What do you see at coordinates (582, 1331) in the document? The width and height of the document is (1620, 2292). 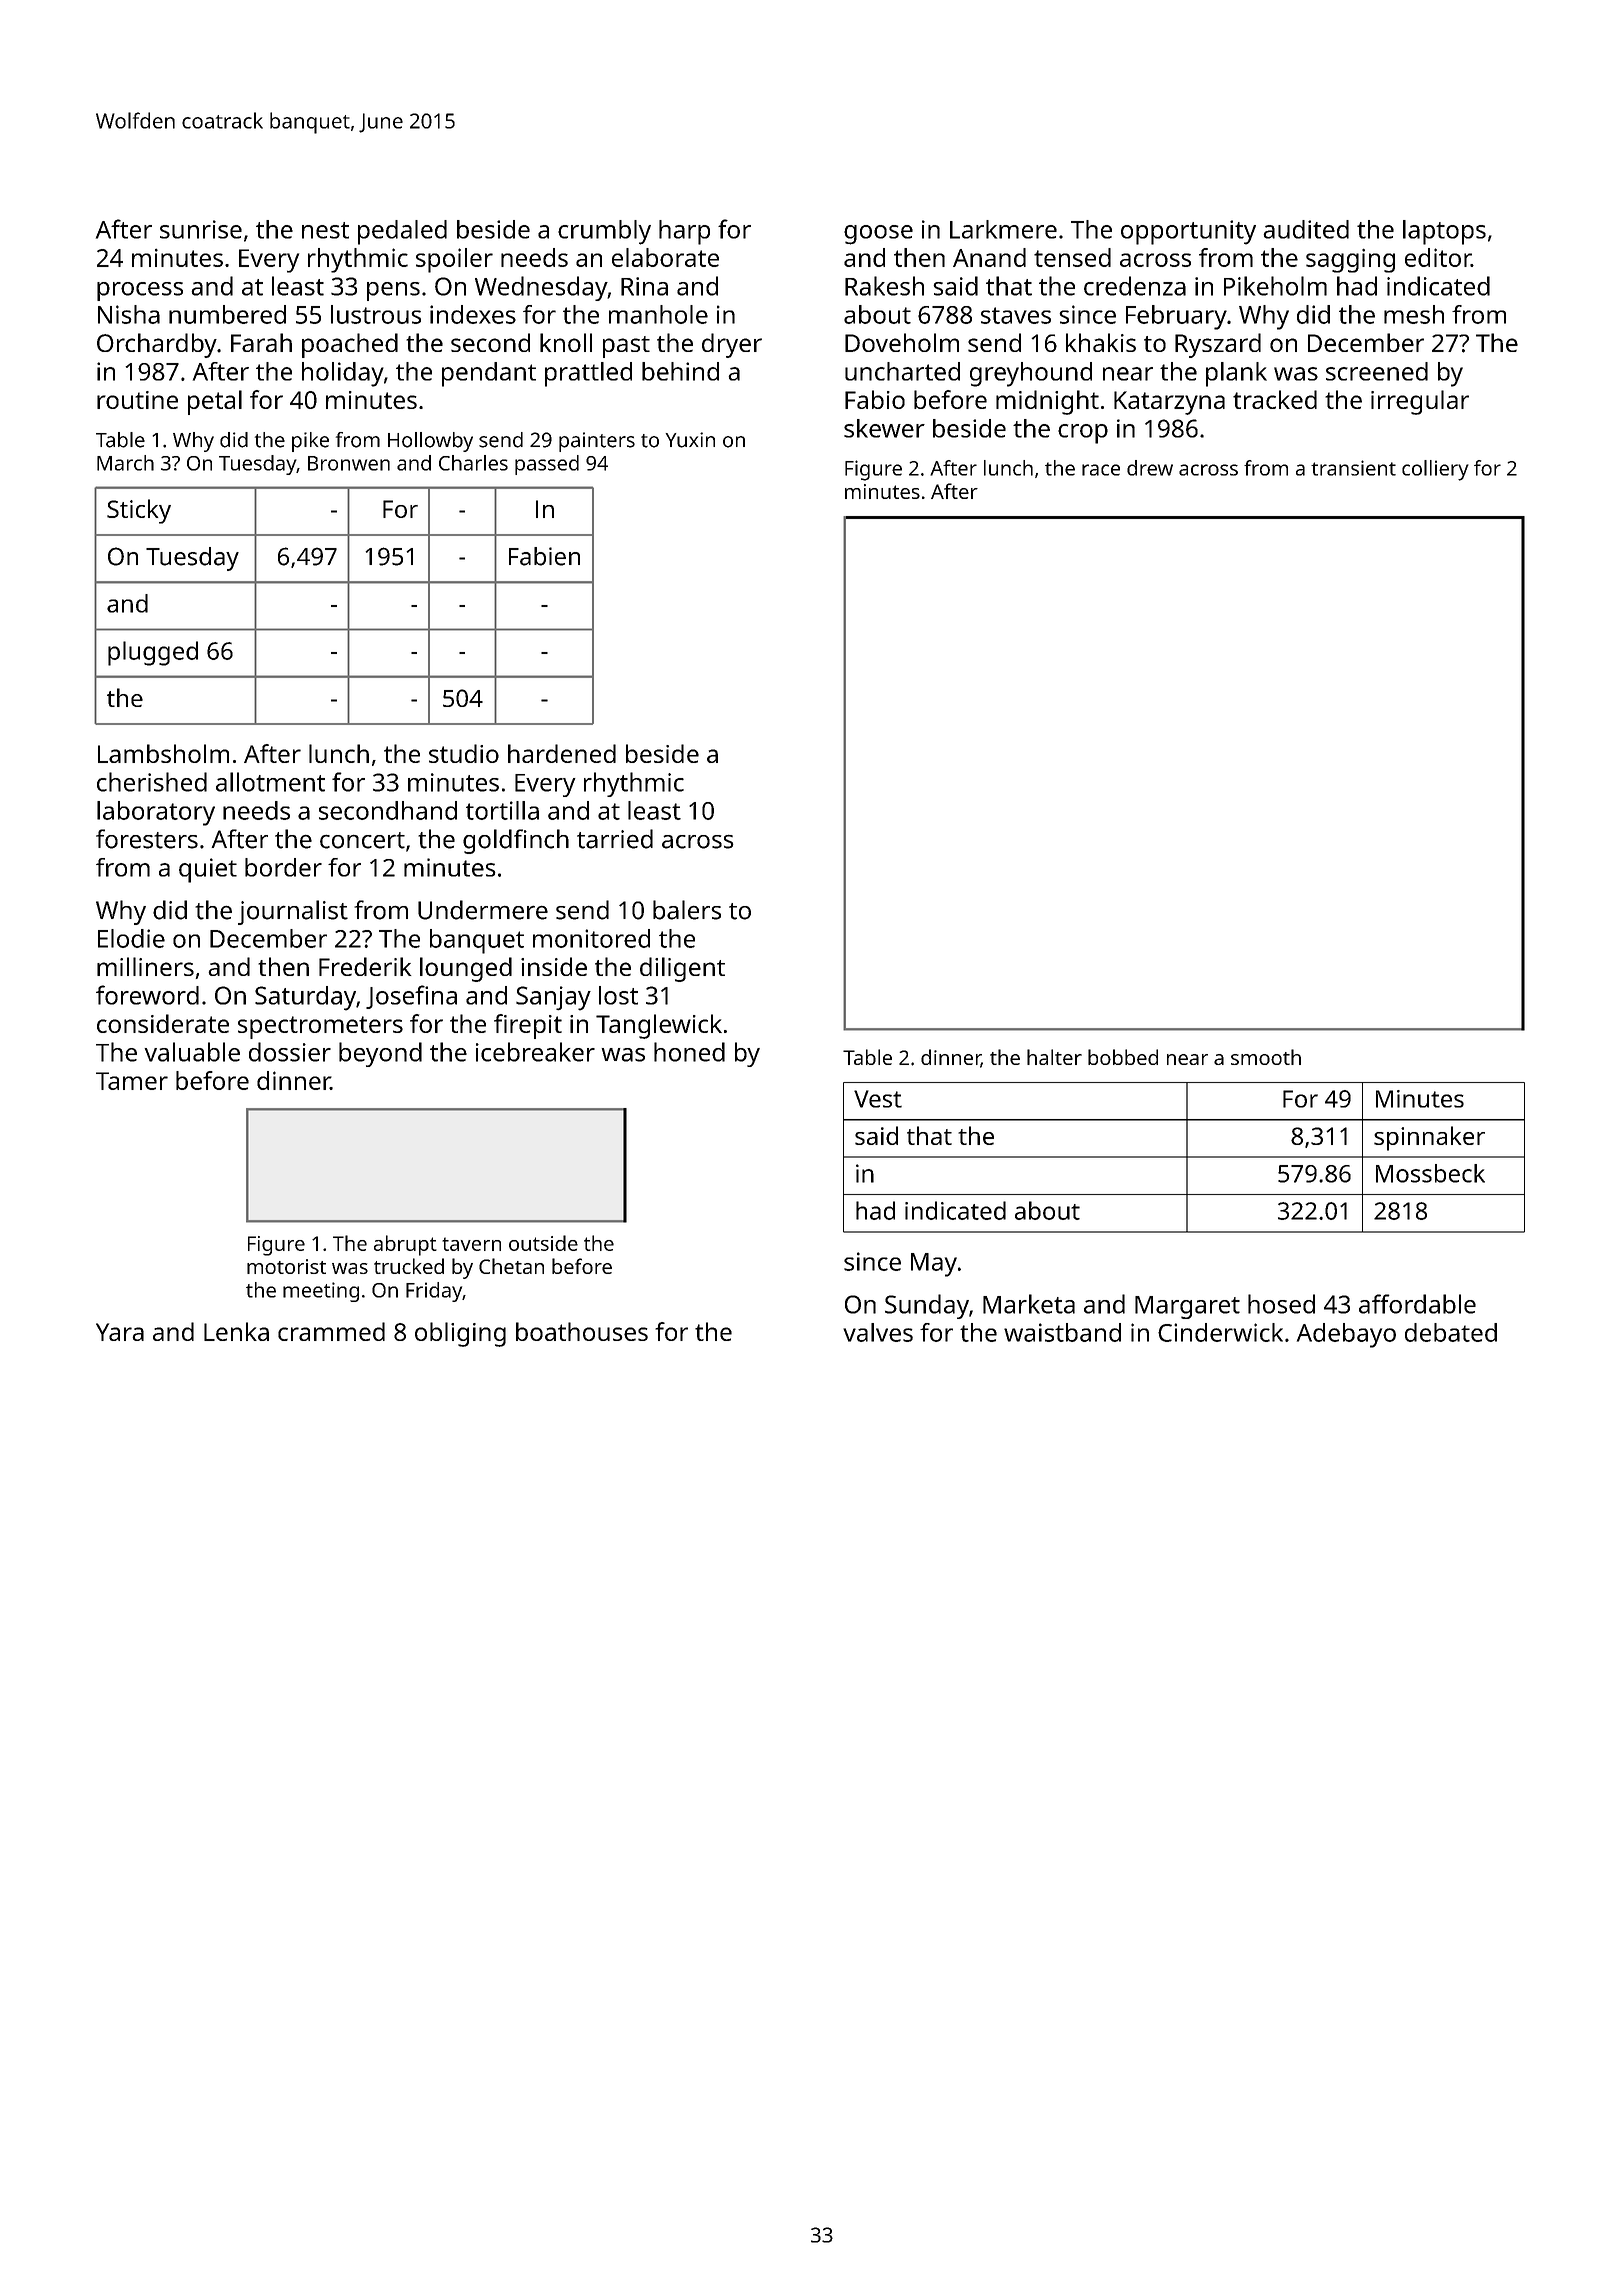 I see `boathouses` at bounding box center [582, 1331].
